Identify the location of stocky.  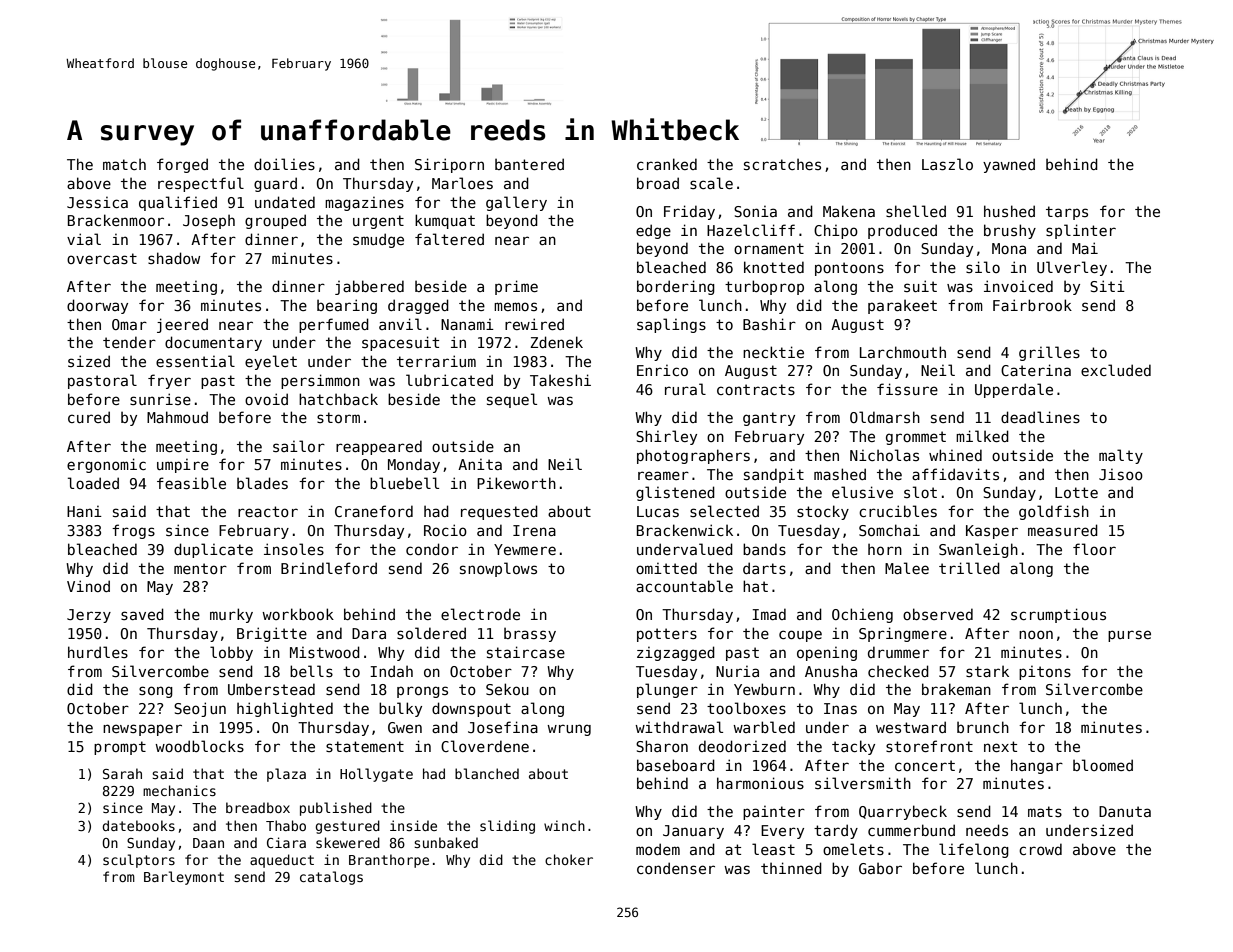
(823, 512).
